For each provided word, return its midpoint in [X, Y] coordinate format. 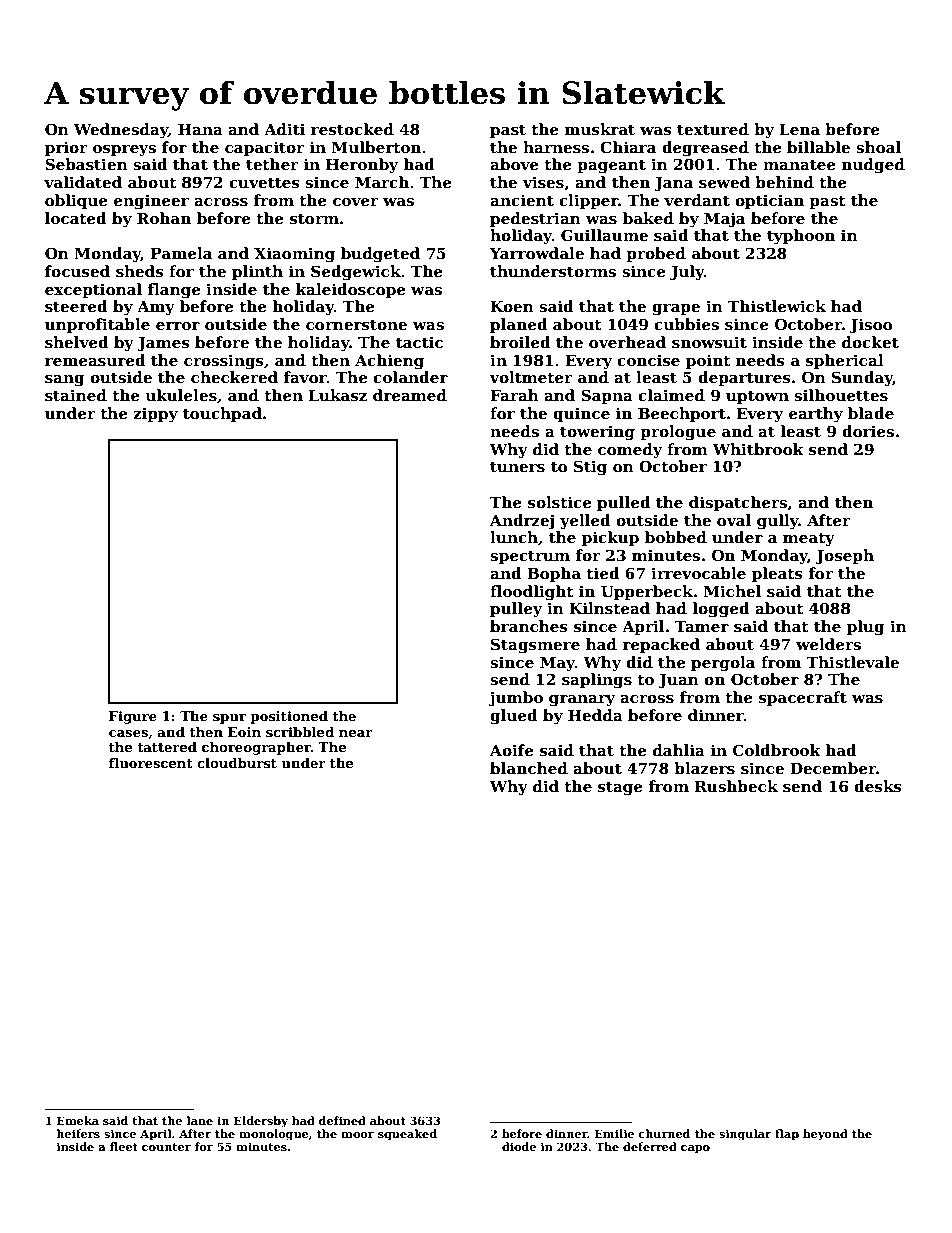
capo [695, 1149]
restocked [352, 129]
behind [784, 182]
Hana [200, 129]
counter [166, 1147]
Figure [133, 717]
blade [871, 413]
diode [519, 1146]
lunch [514, 537]
